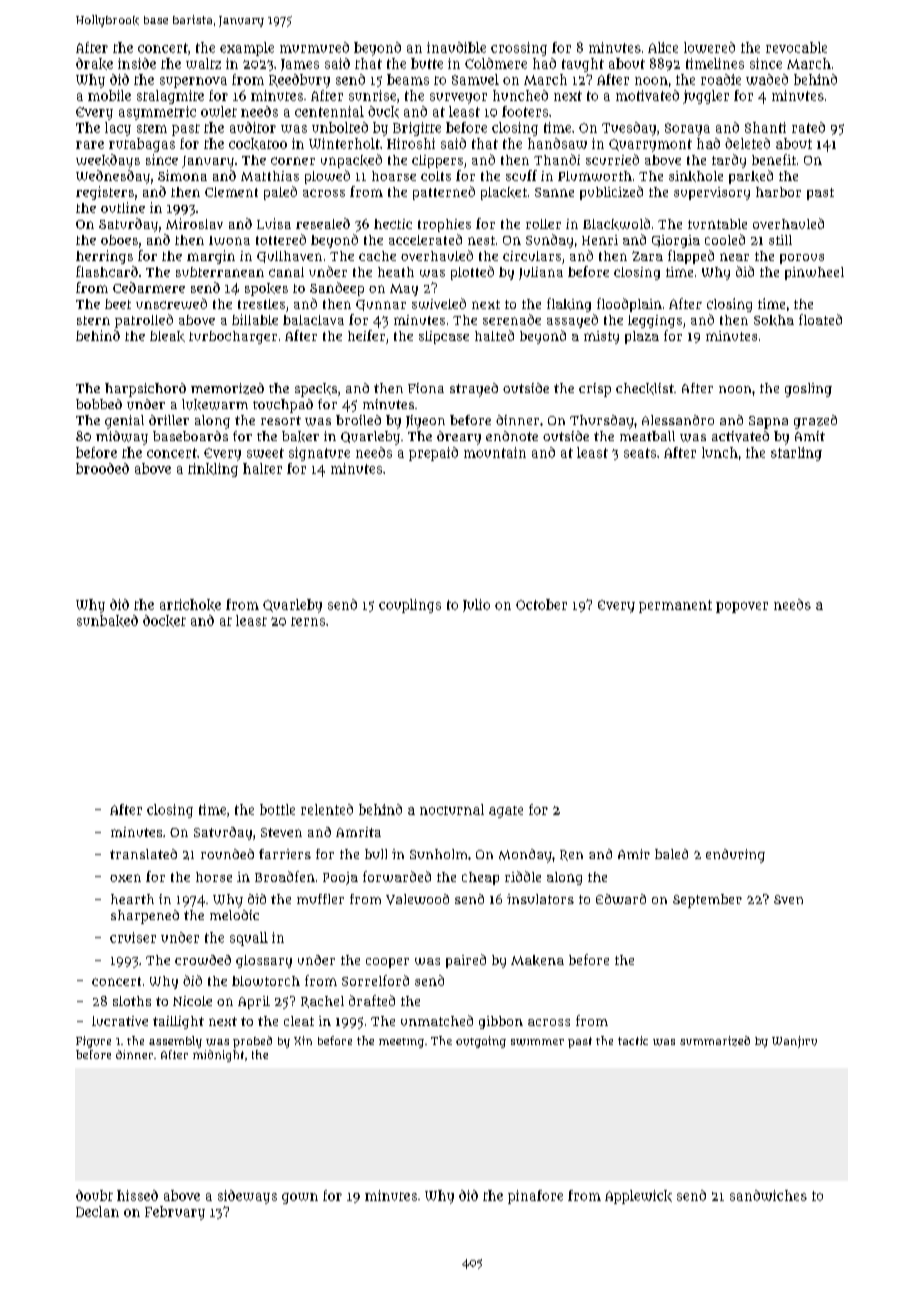 The image size is (924, 1308). Describe the element at coordinates (175, 1042) in the screenshot. I see `assembly` at that location.
